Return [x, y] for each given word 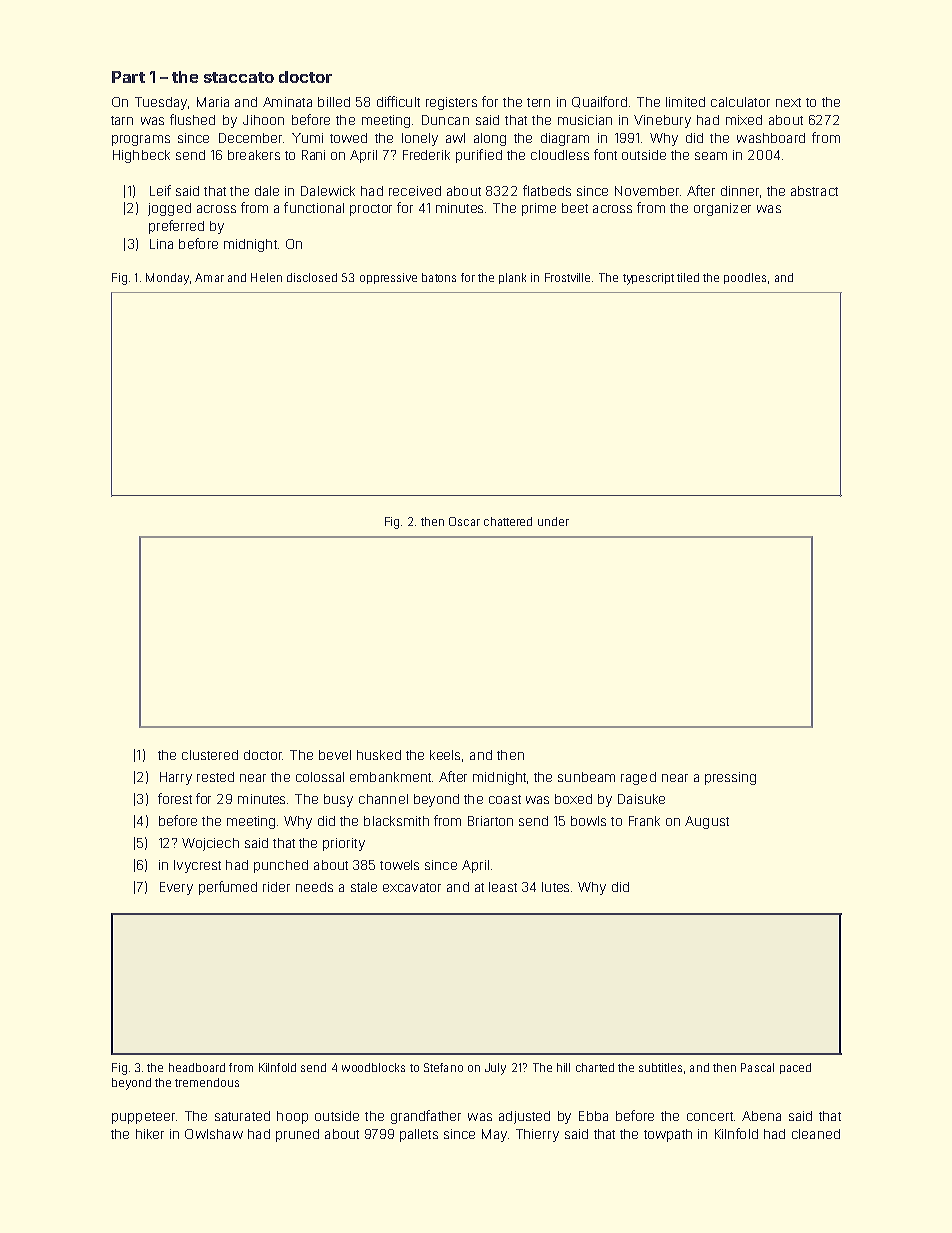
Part [128, 77]
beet [575, 208]
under [553, 521]
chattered [508, 521]
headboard [197, 1067]
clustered [210, 755]
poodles [745, 278]
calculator [740, 102]
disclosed [312, 277]
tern [538, 102]
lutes [555, 887]
